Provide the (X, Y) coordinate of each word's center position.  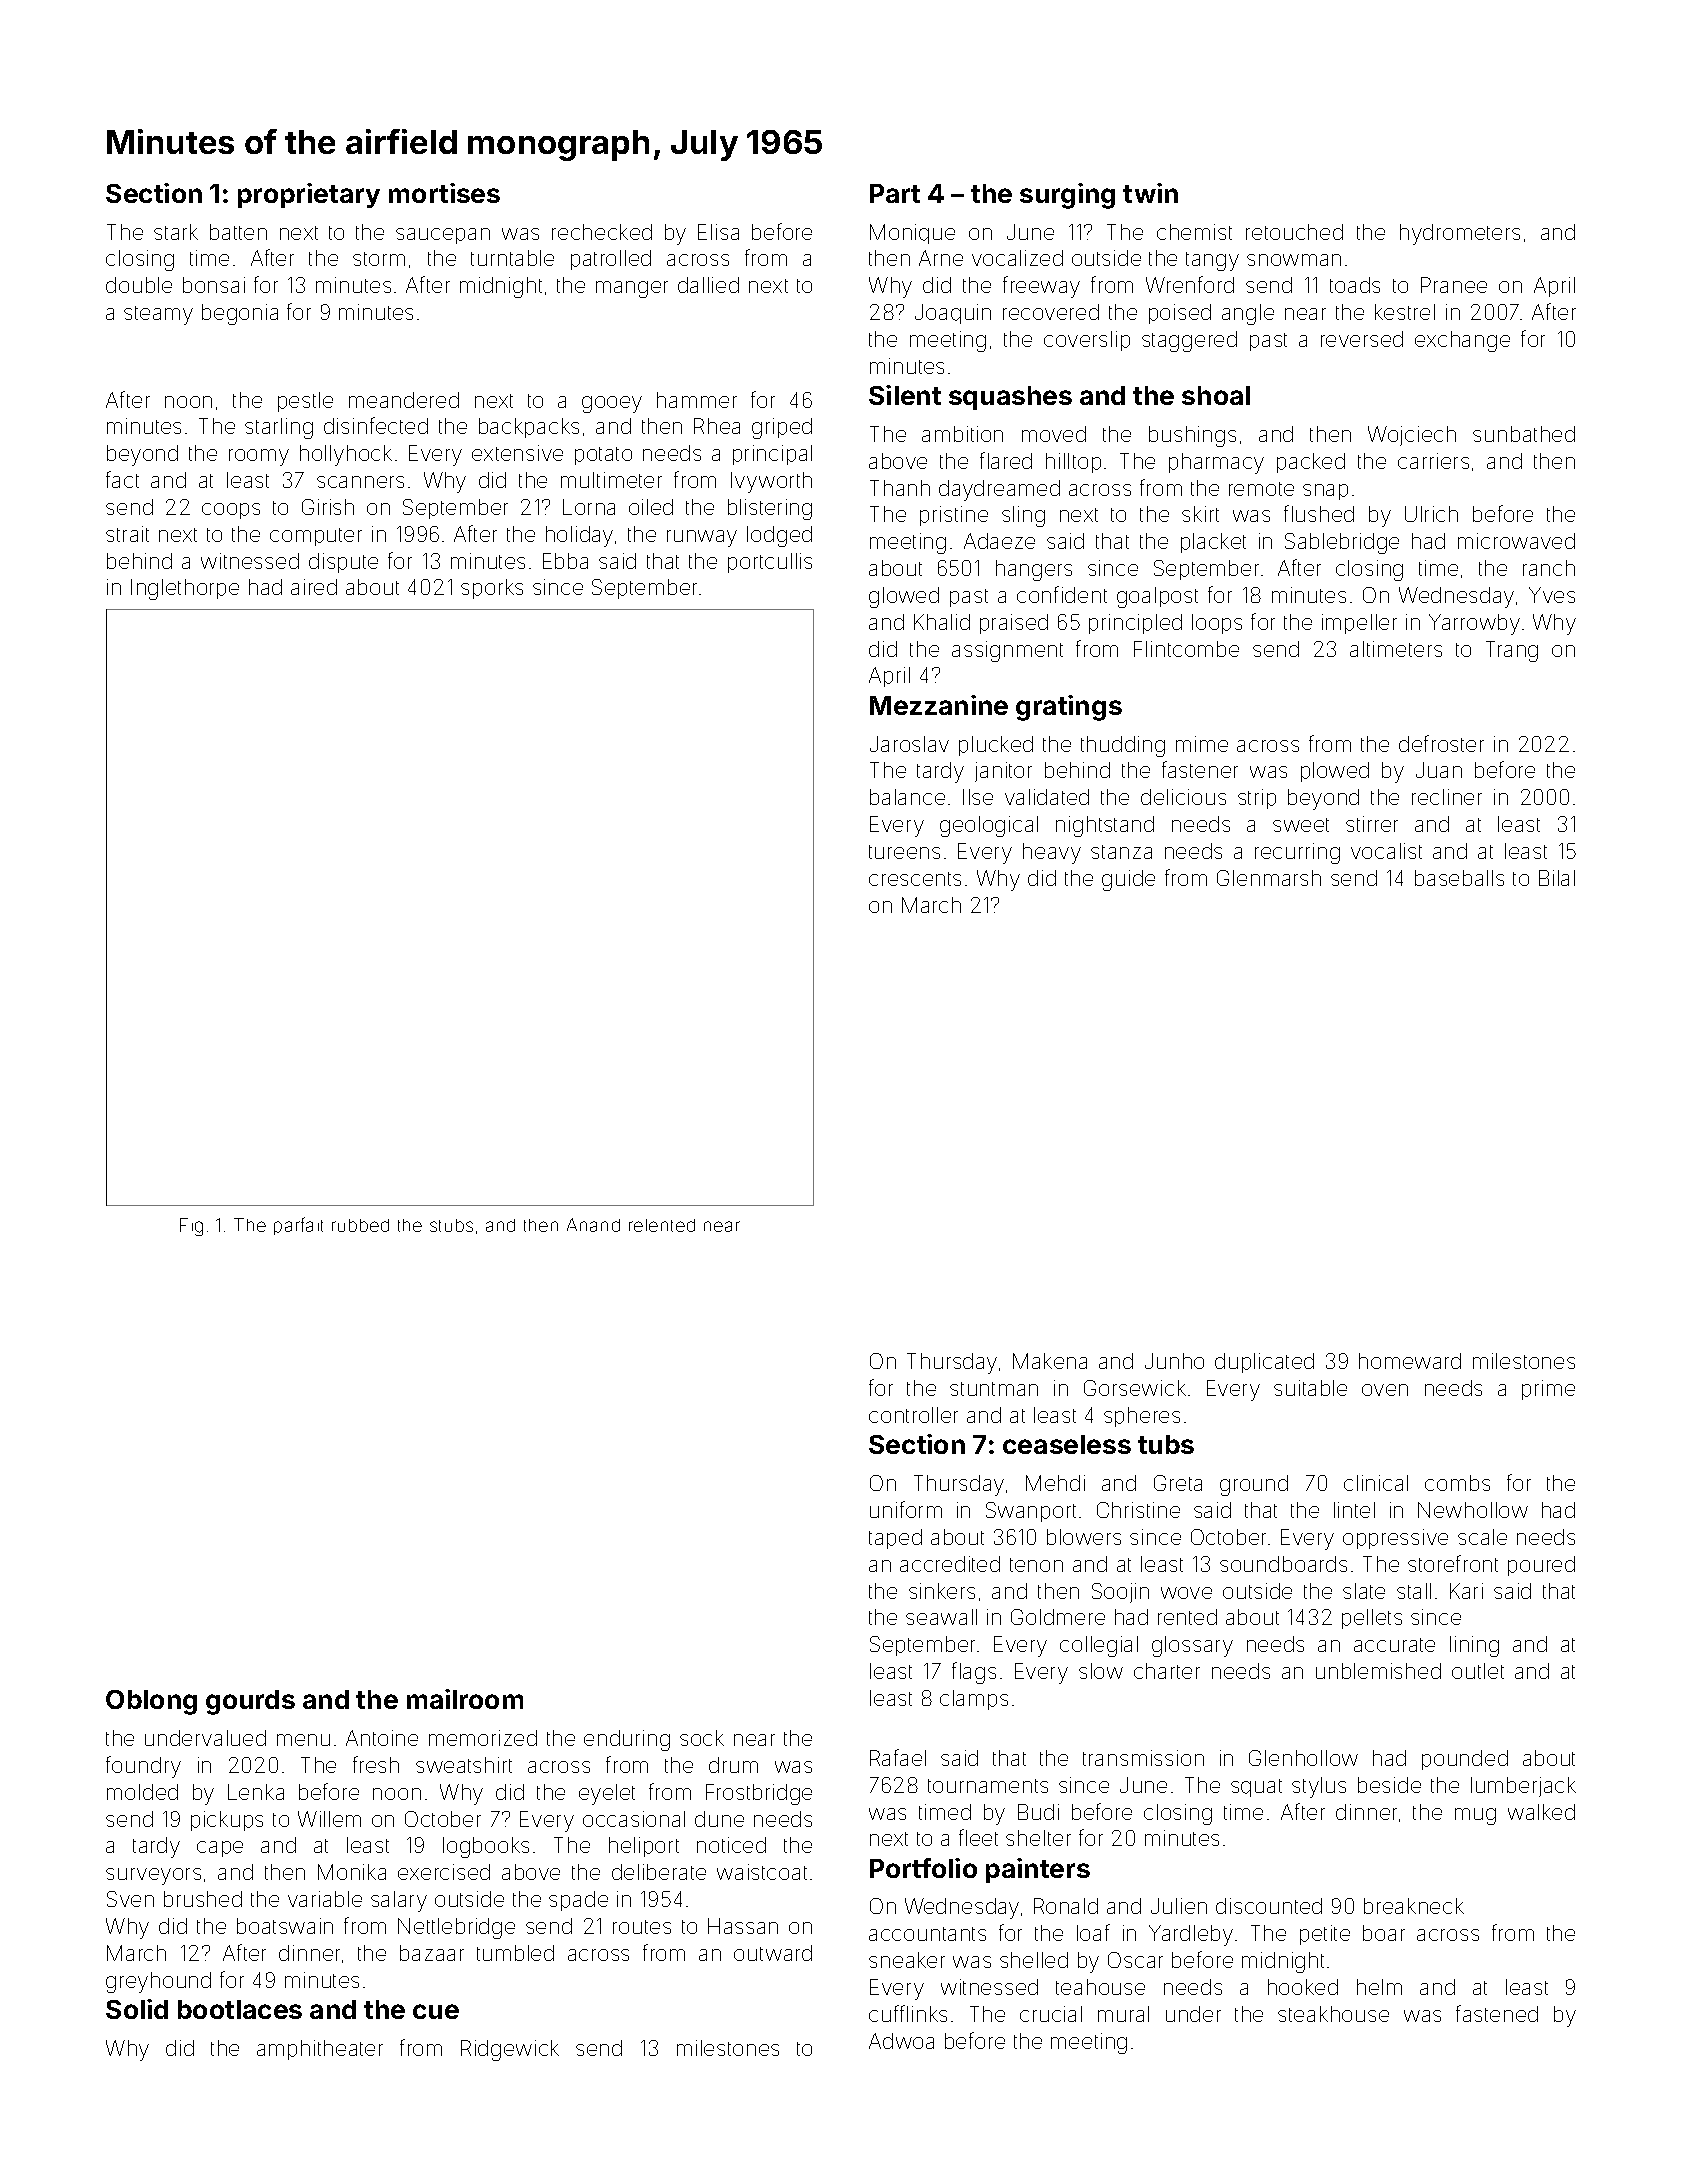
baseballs (1459, 878)
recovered (1051, 312)
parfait (298, 1226)
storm (379, 259)
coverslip (1087, 341)
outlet (1478, 1671)
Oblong (151, 1702)
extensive (517, 453)
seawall (941, 1617)
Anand (593, 1225)
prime (1548, 1390)
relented (662, 1225)
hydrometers (1460, 234)
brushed (203, 1899)
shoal (1216, 395)
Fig (191, 1227)
